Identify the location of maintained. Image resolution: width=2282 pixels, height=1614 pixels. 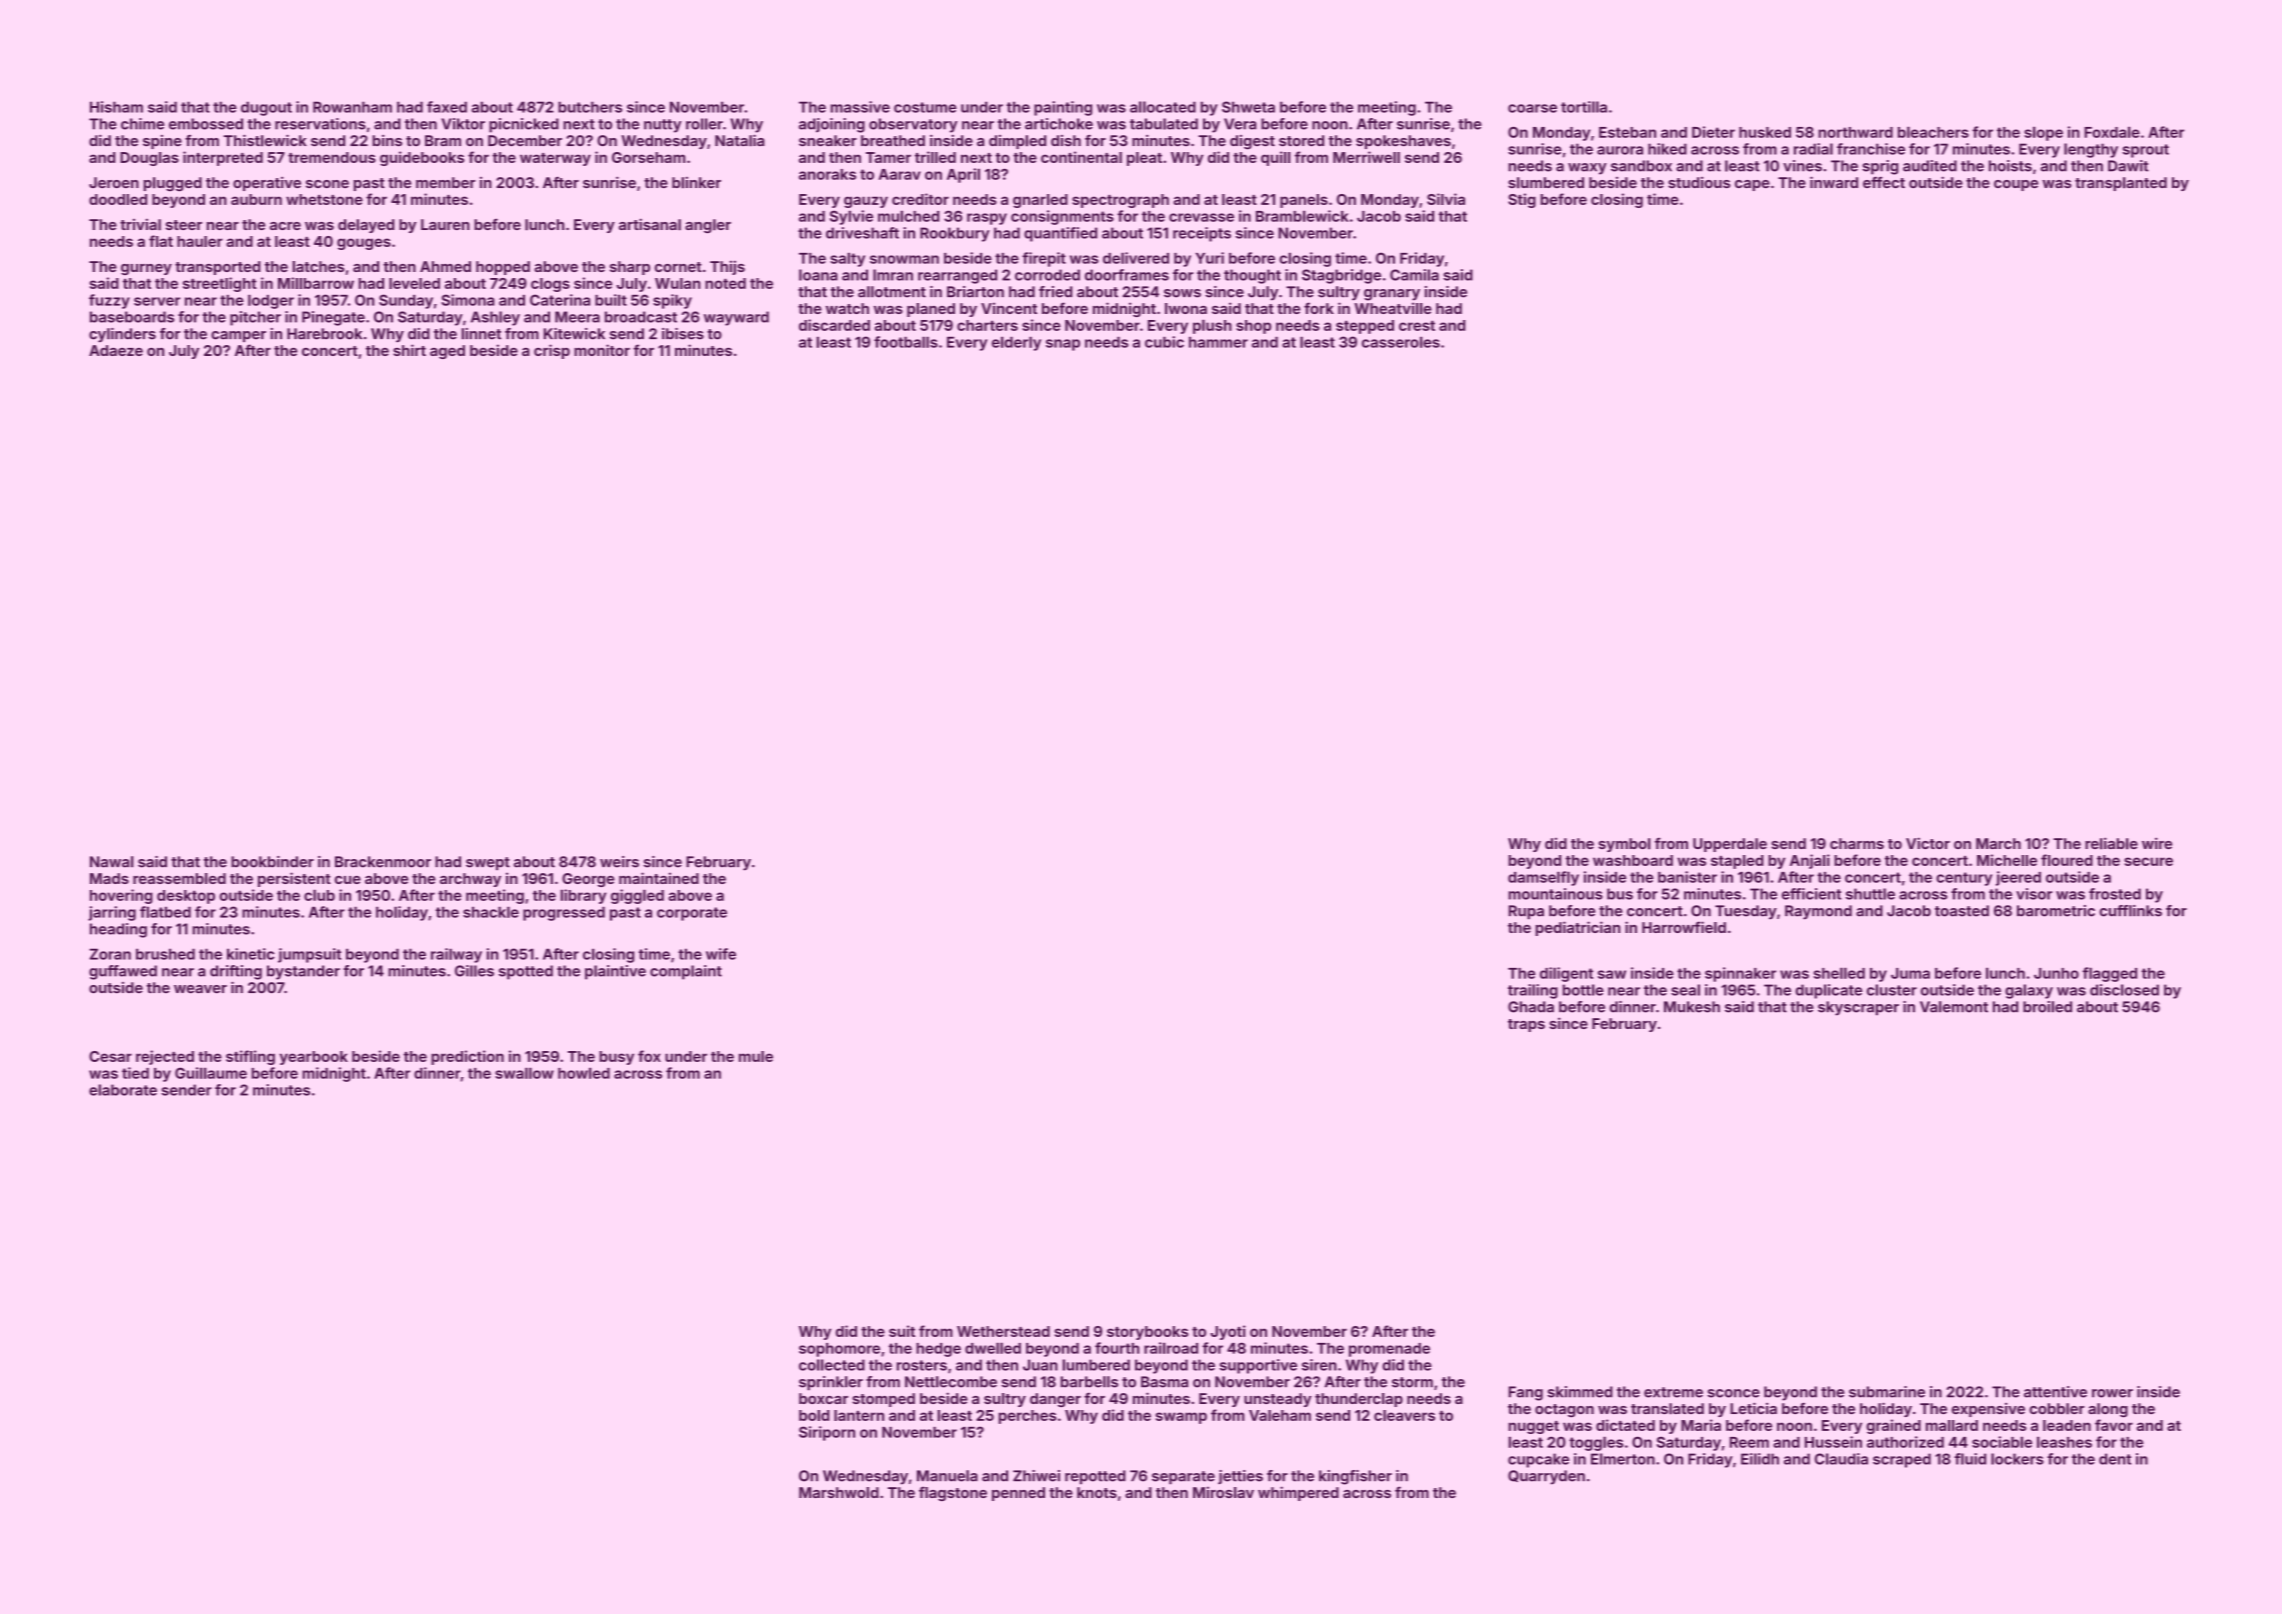
(659, 878).
